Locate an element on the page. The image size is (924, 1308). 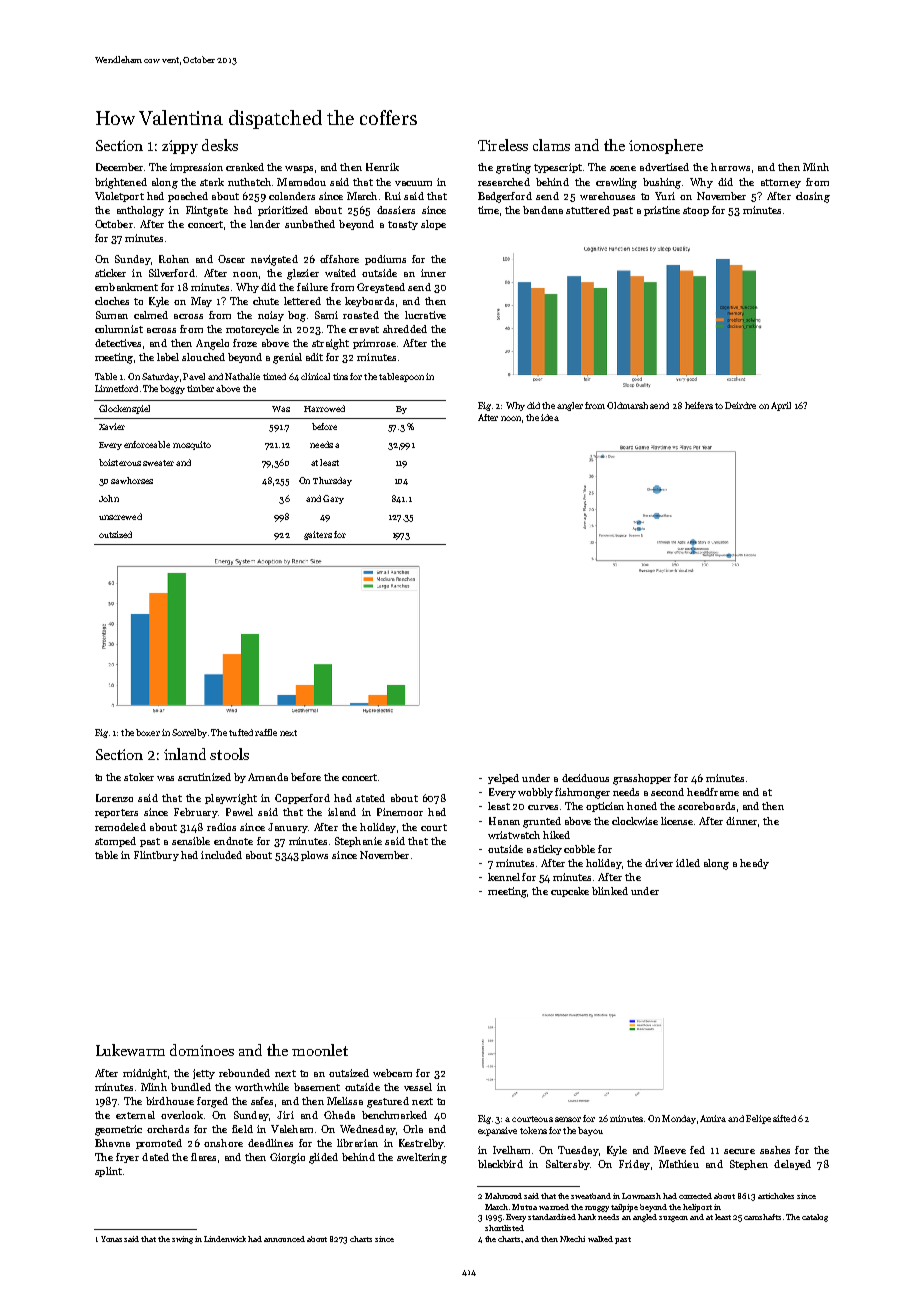
announced is located at coordinates (284, 1239).
